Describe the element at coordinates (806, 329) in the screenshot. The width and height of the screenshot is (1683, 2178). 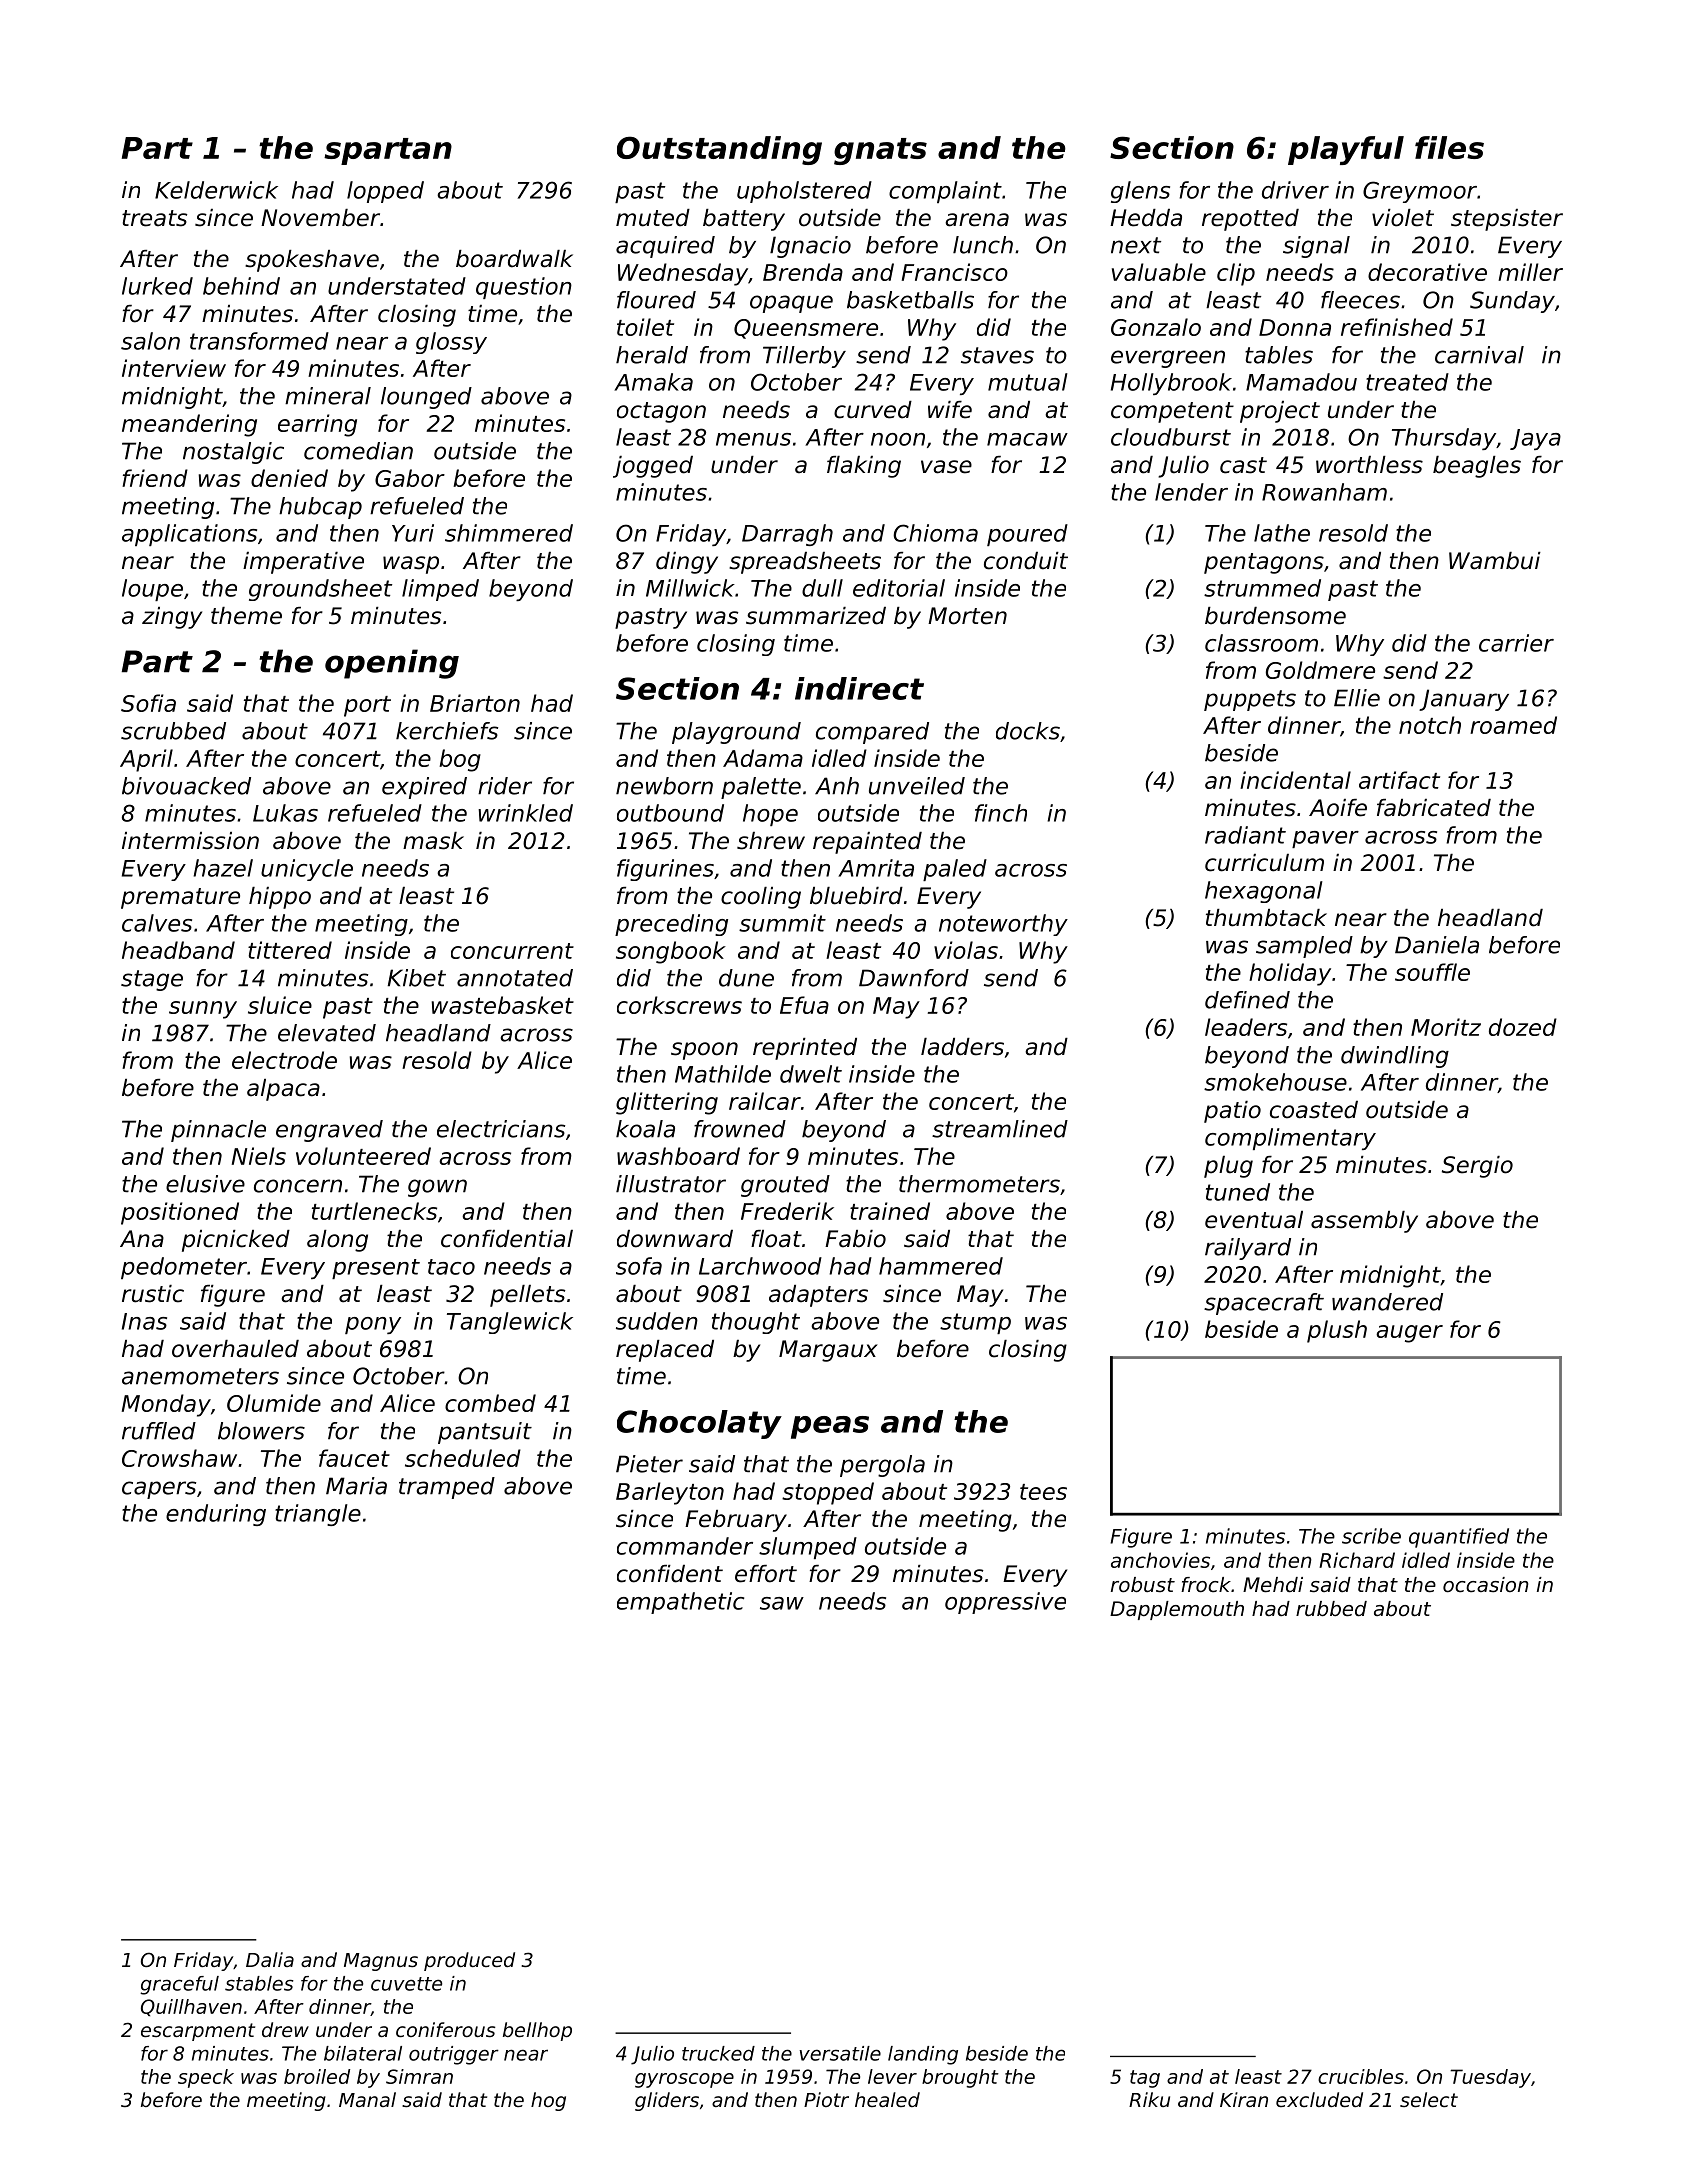
I see `Queensmere` at that location.
